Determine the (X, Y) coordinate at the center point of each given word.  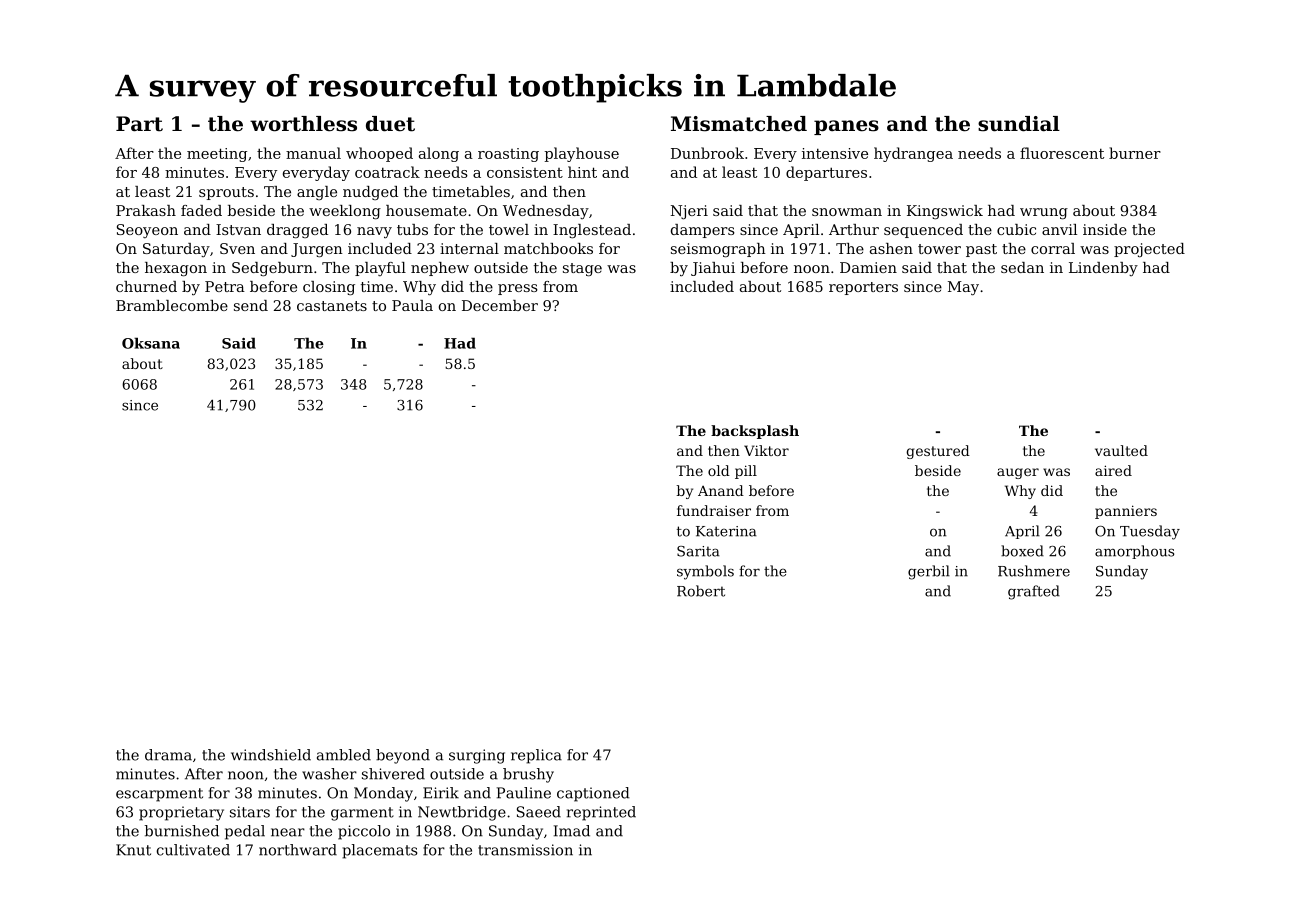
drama (168, 755)
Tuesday (1150, 532)
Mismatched (739, 124)
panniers (1126, 512)
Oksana (151, 343)
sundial (1019, 124)
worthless (303, 124)
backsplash (755, 432)
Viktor (766, 450)
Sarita (698, 551)
